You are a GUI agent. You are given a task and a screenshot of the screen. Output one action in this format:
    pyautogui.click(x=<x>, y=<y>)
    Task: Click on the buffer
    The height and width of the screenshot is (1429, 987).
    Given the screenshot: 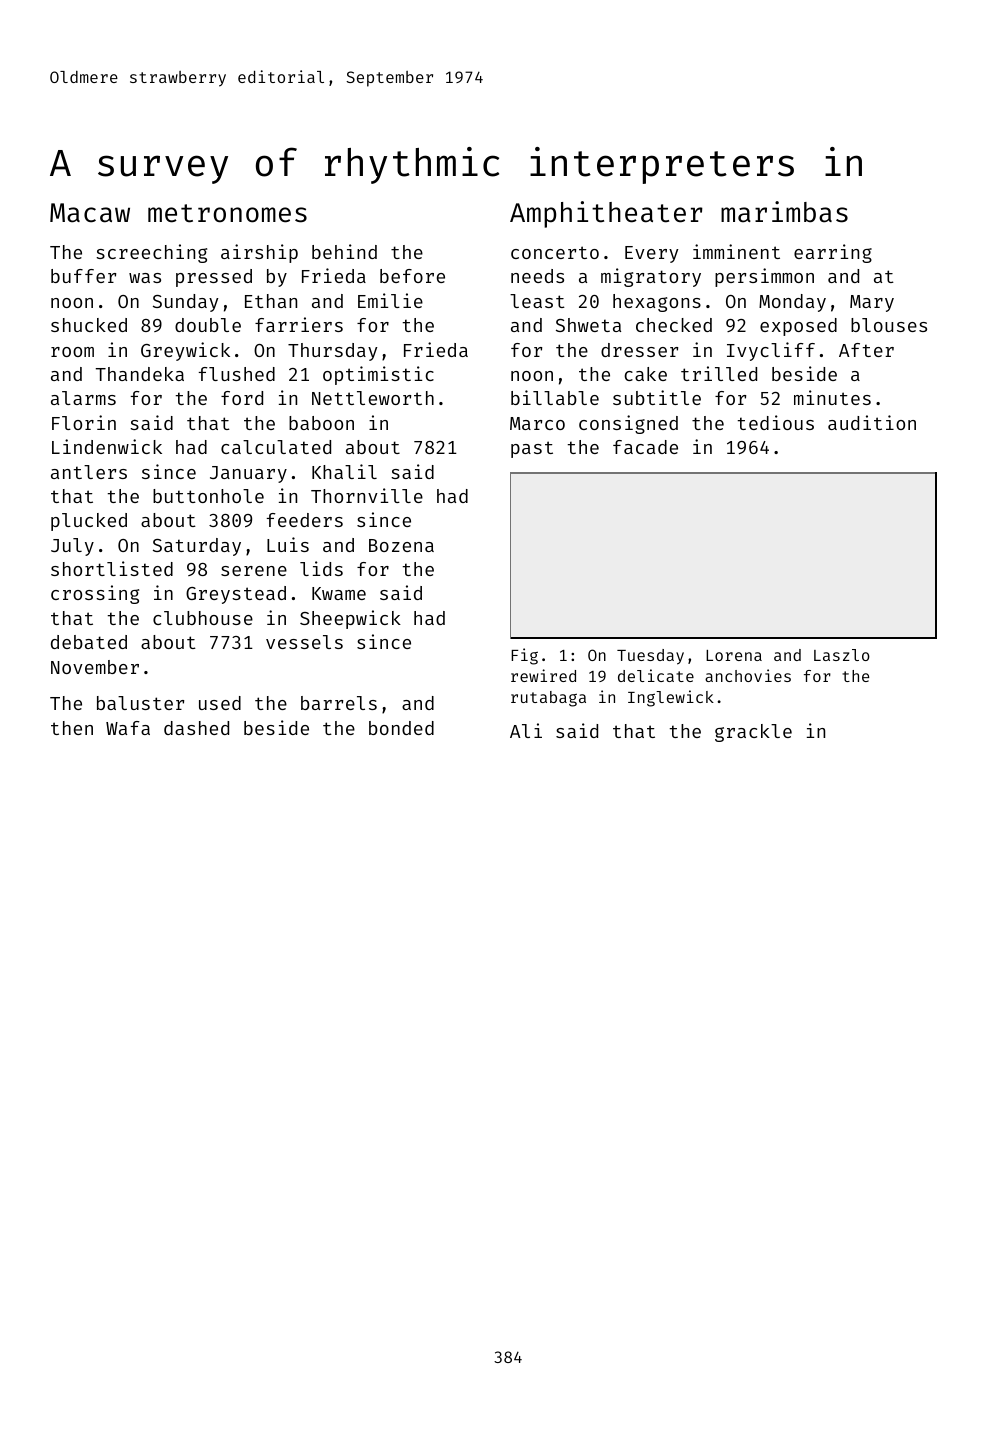 What is the action you would take?
    pyautogui.click(x=83, y=276)
